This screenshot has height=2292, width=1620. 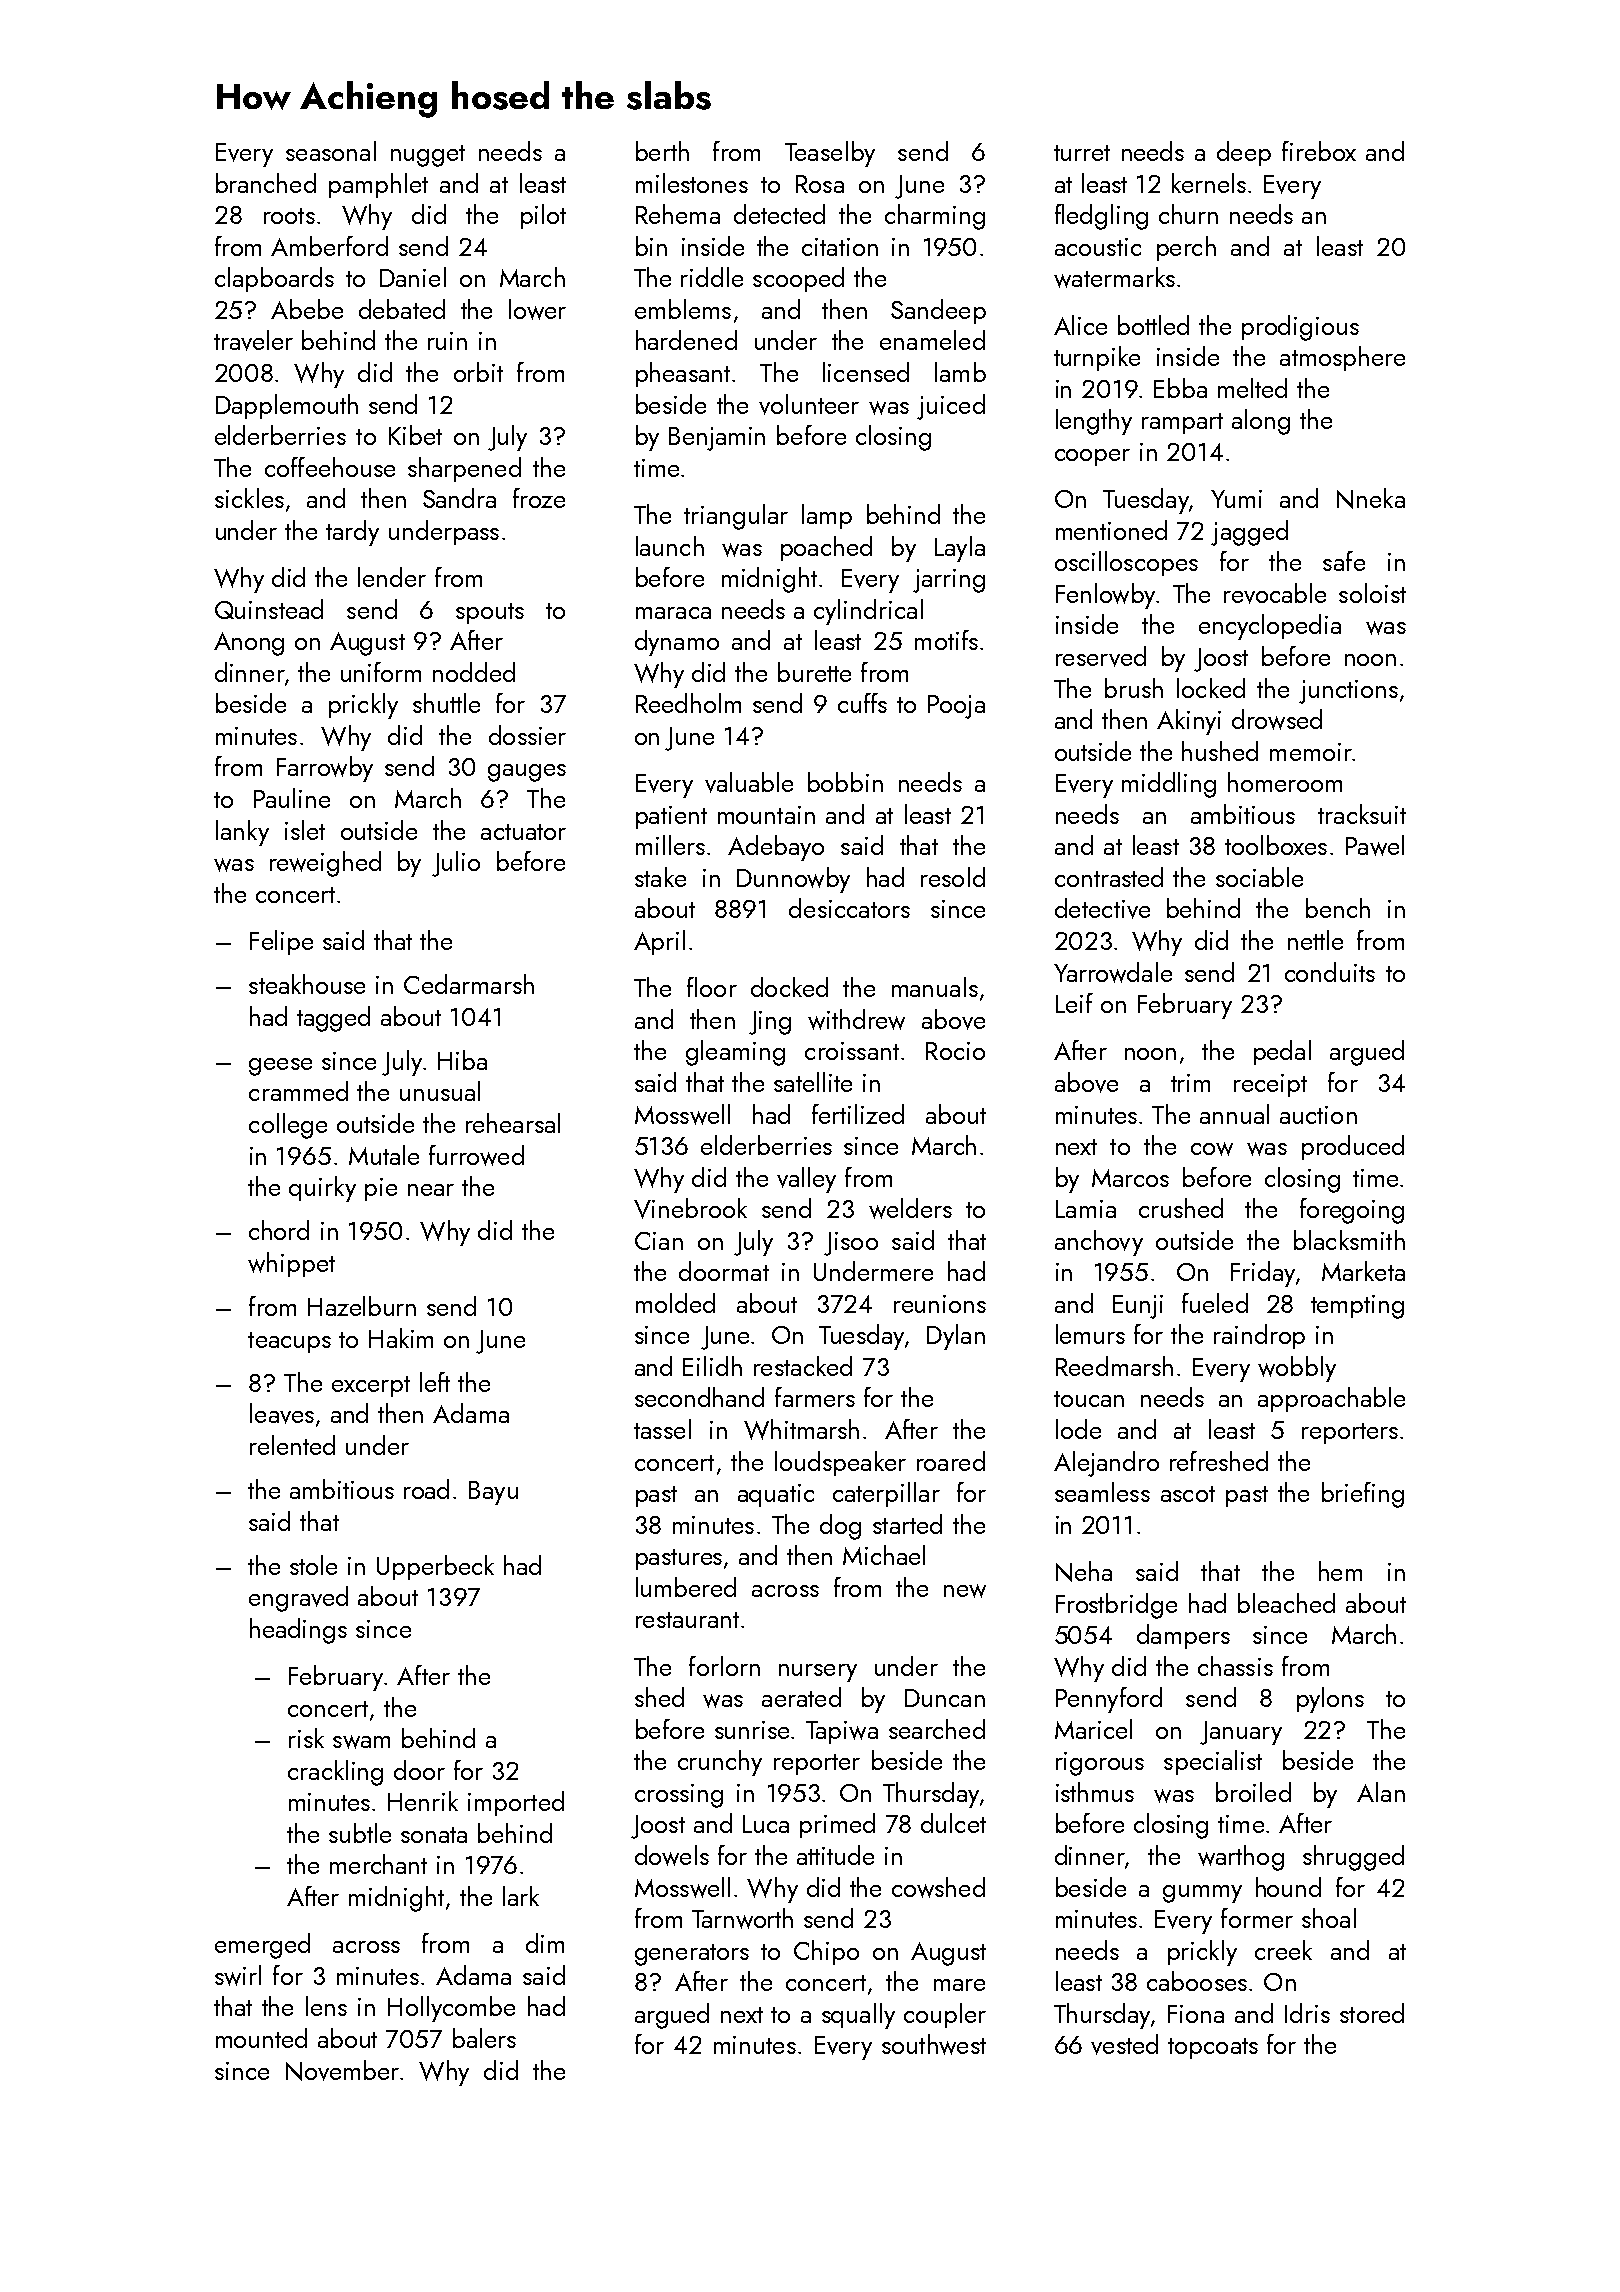 I want to click on berth, so click(x=662, y=151).
